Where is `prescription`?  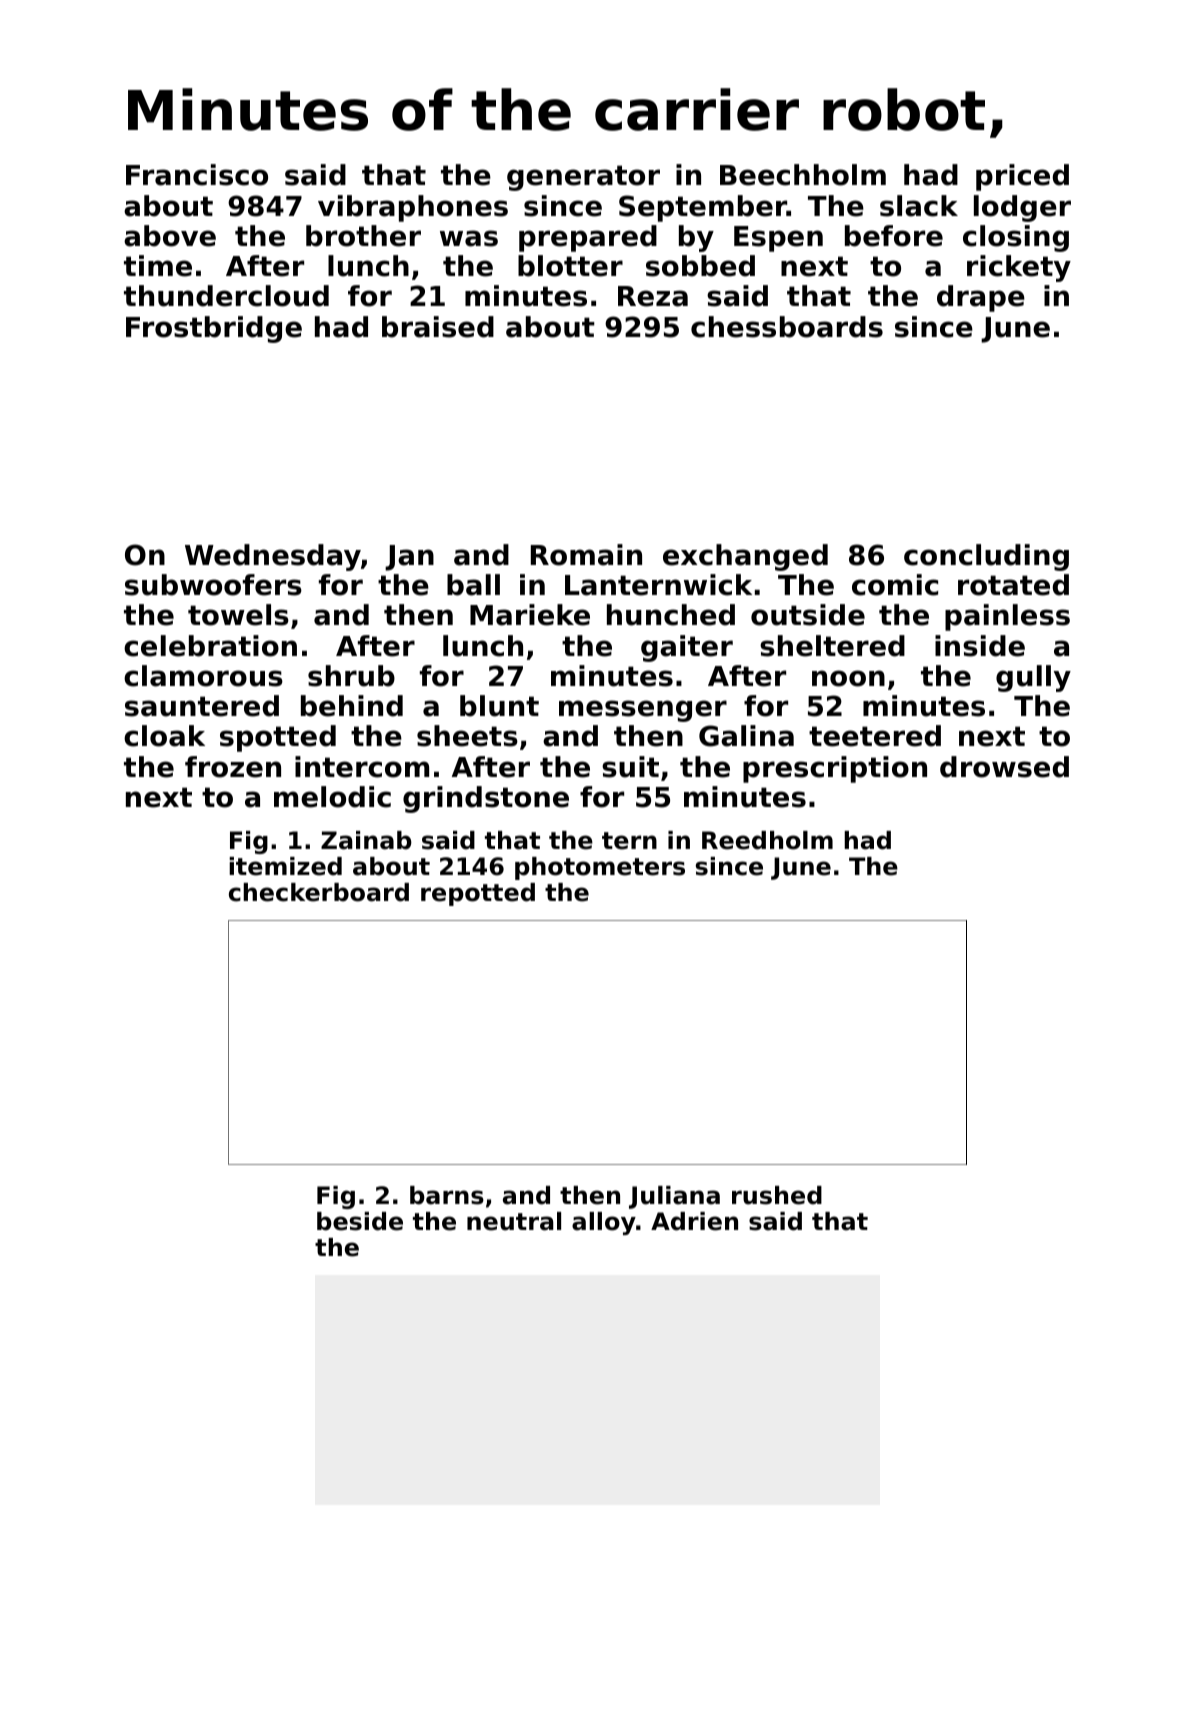 prescription is located at coordinates (835, 769).
